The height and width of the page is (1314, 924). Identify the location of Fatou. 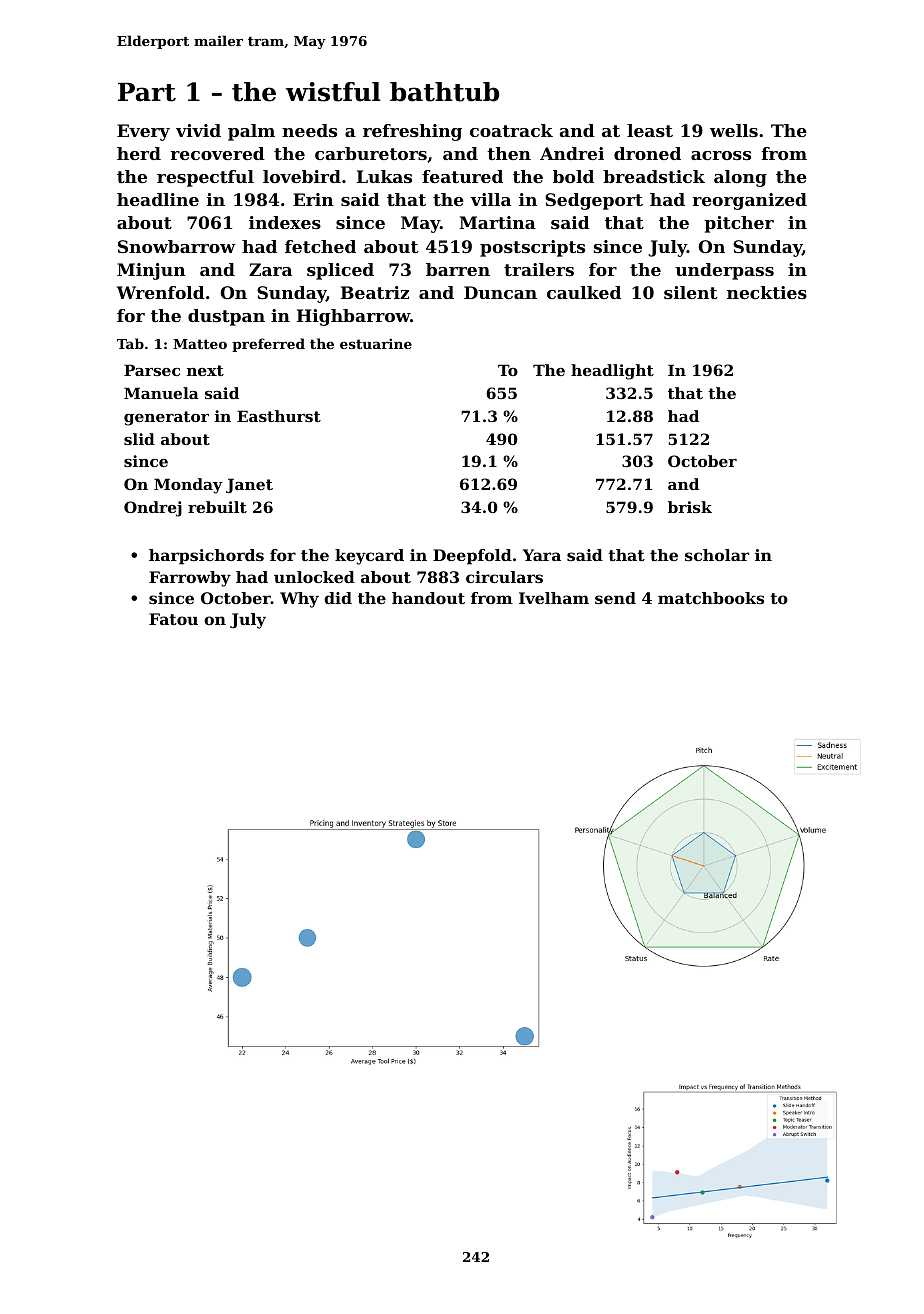
(173, 619).
